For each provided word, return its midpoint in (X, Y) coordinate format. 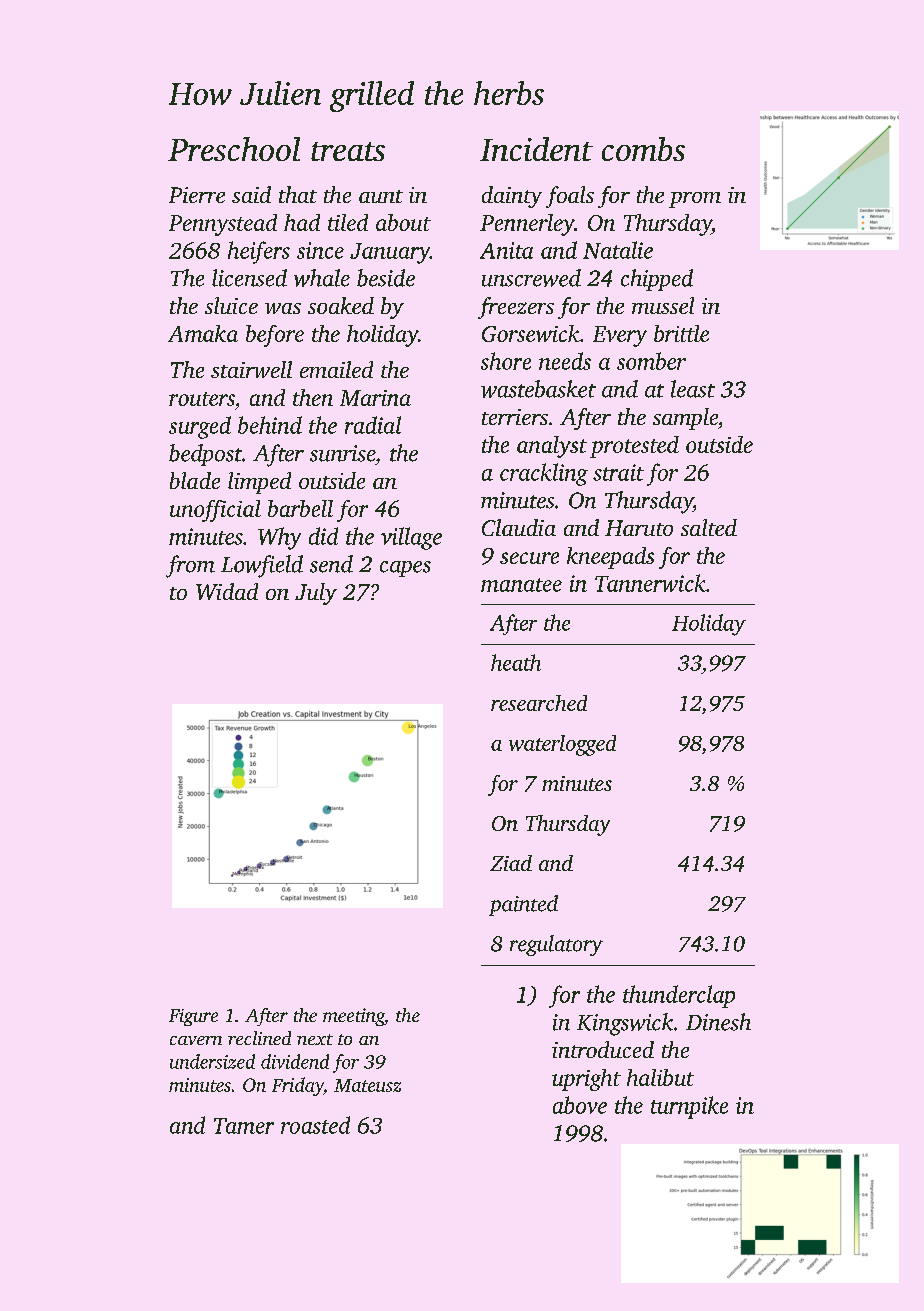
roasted (315, 1125)
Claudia (519, 527)
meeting (353, 1017)
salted (709, 527)
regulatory (556, 945)
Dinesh (718, 1022)
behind (270, 425)
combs (643, 149)
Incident (536, 149)
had (302, 222)
